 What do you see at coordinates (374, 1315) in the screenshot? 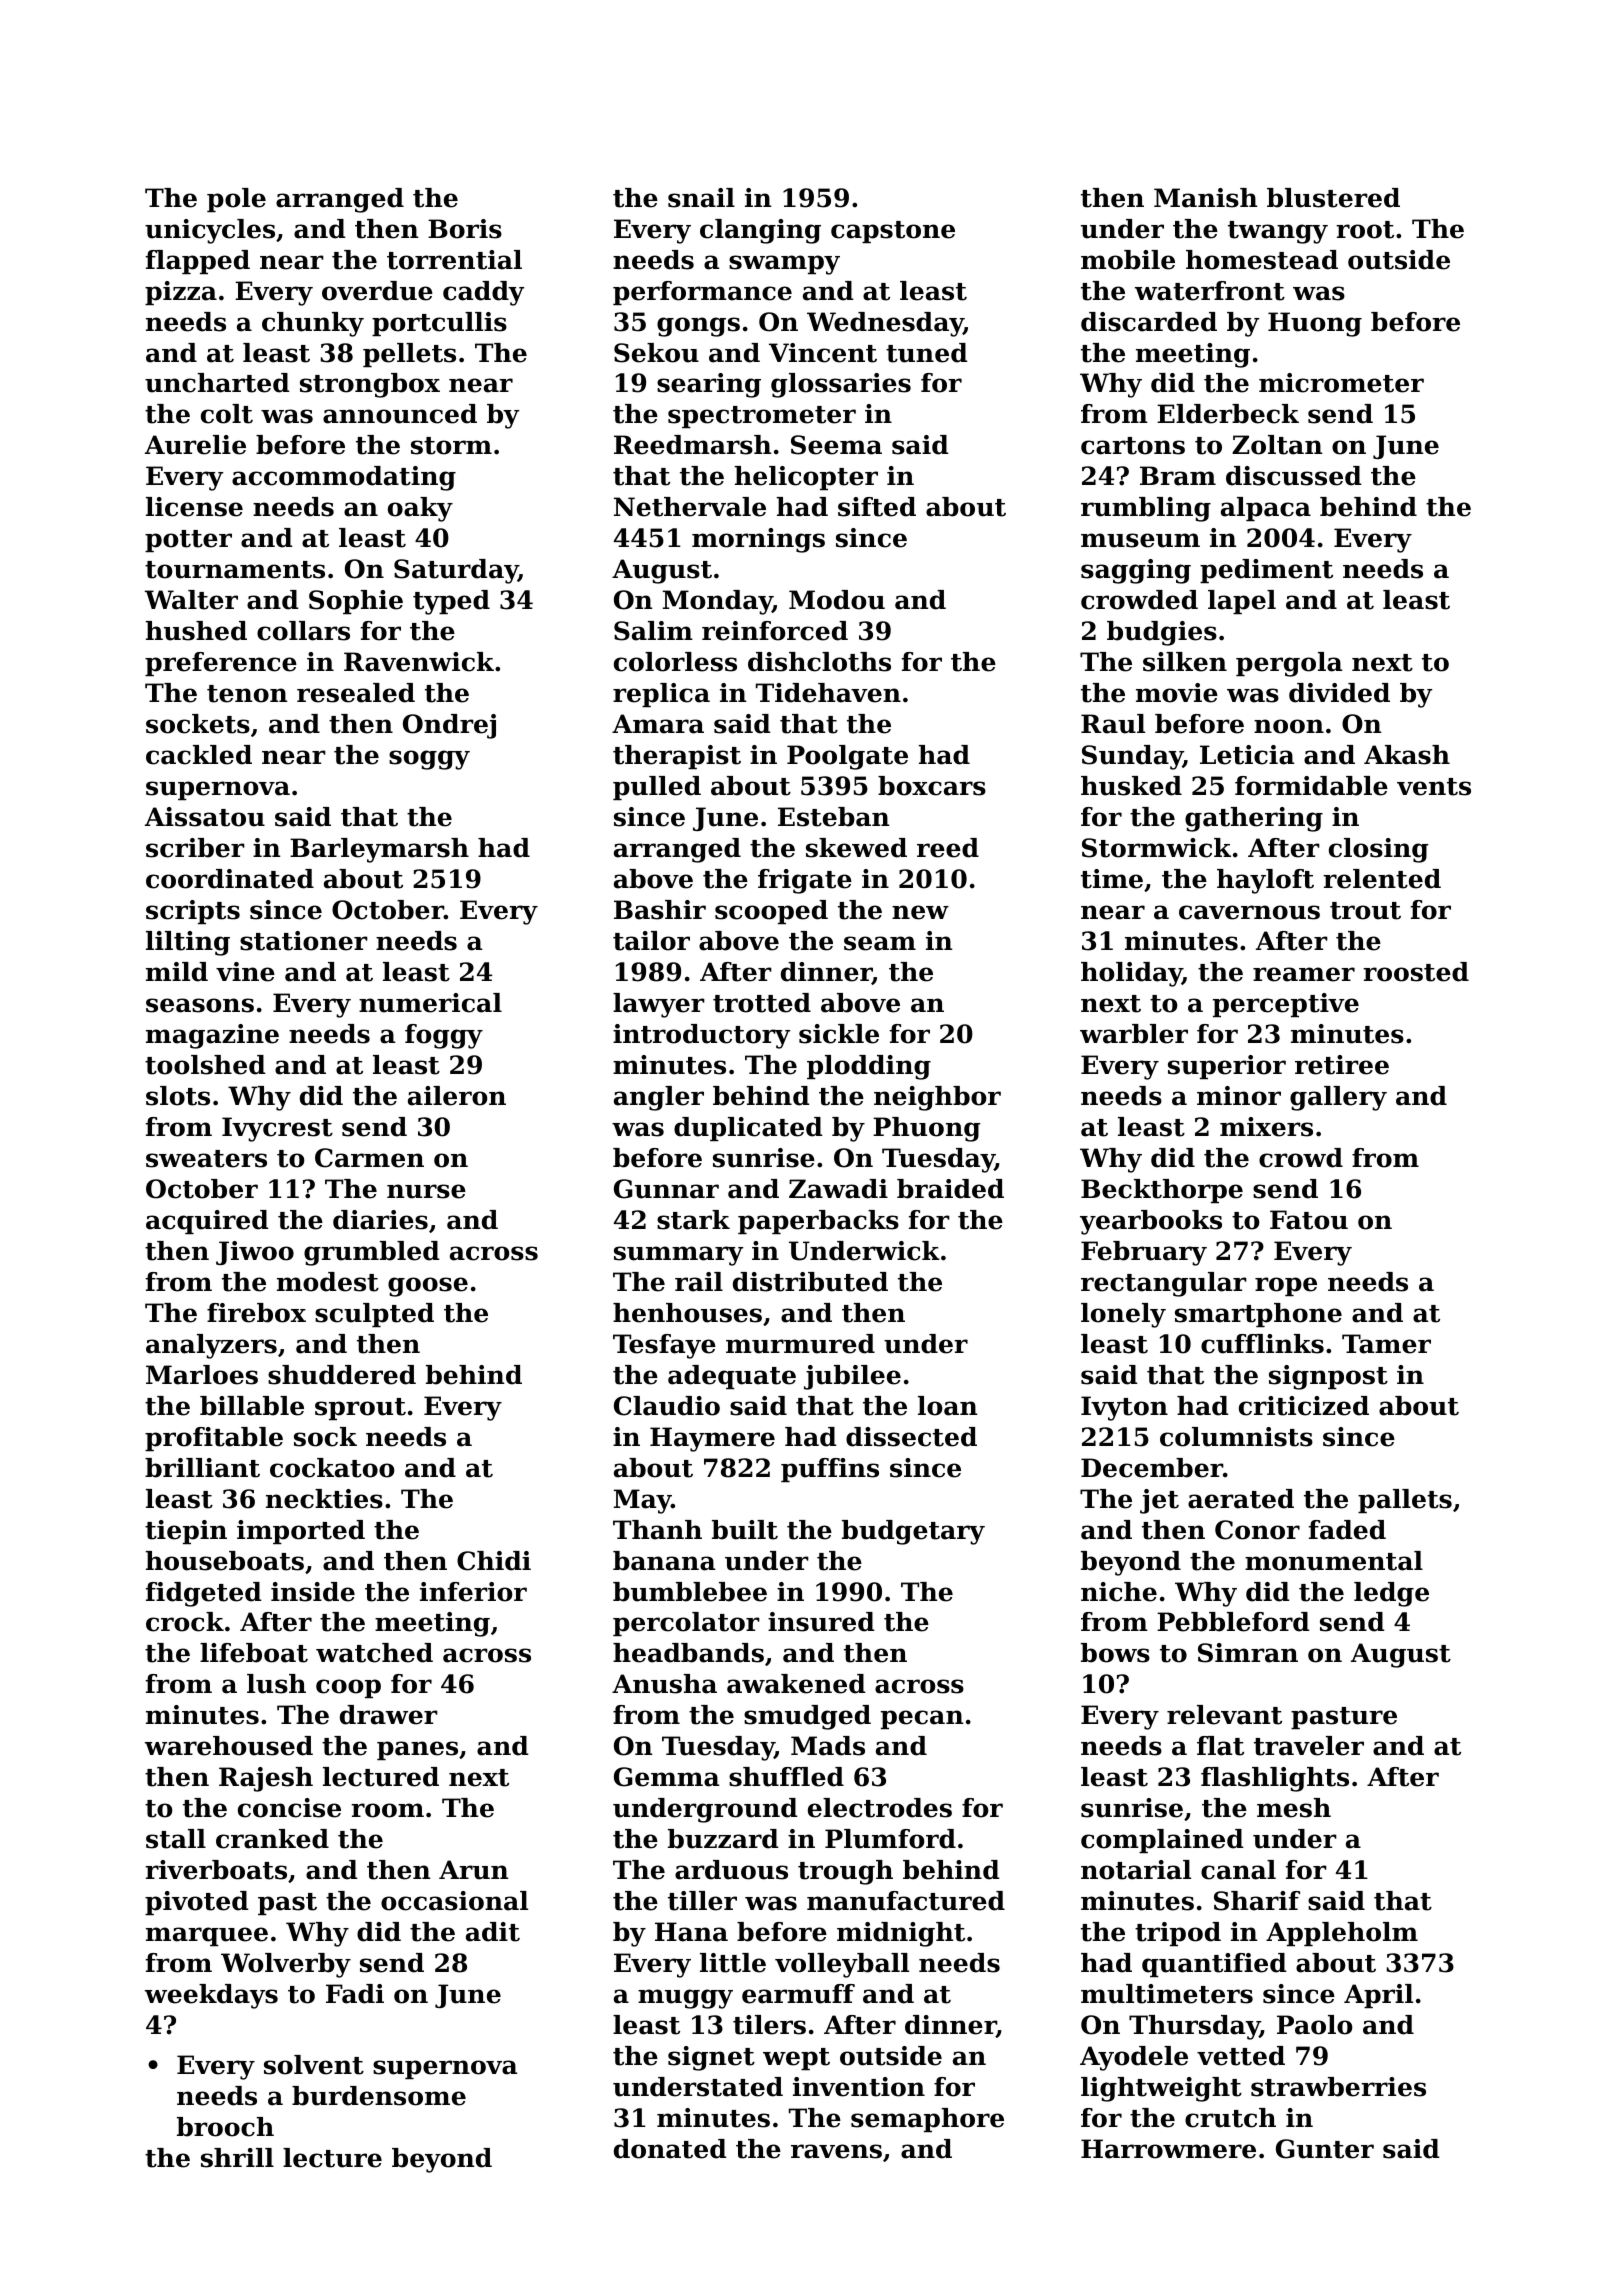
I see `sculpted` at bounding box center [374, 1315].
